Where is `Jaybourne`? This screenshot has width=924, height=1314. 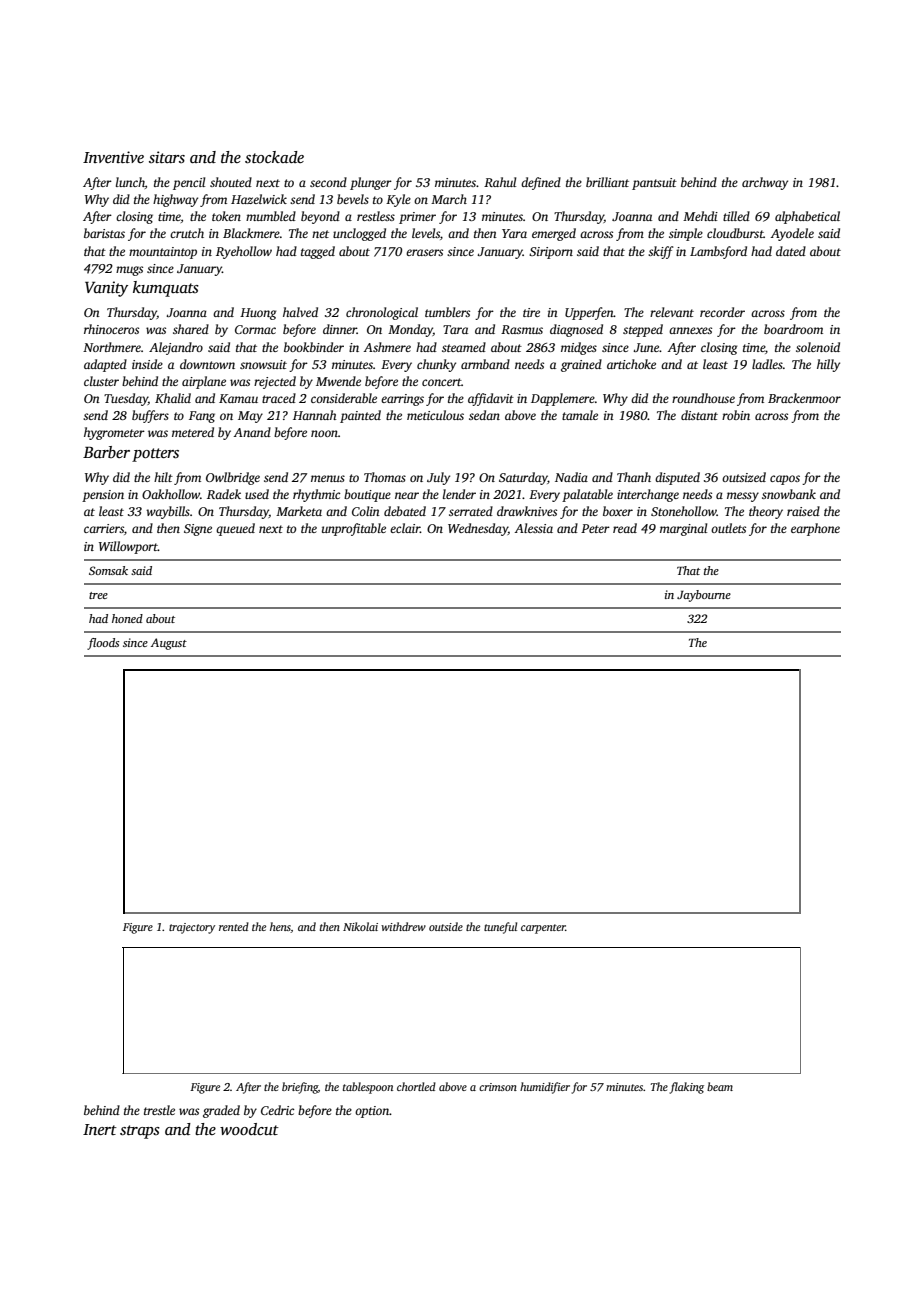
Jaybourne is located at coordinates (704, 596).
